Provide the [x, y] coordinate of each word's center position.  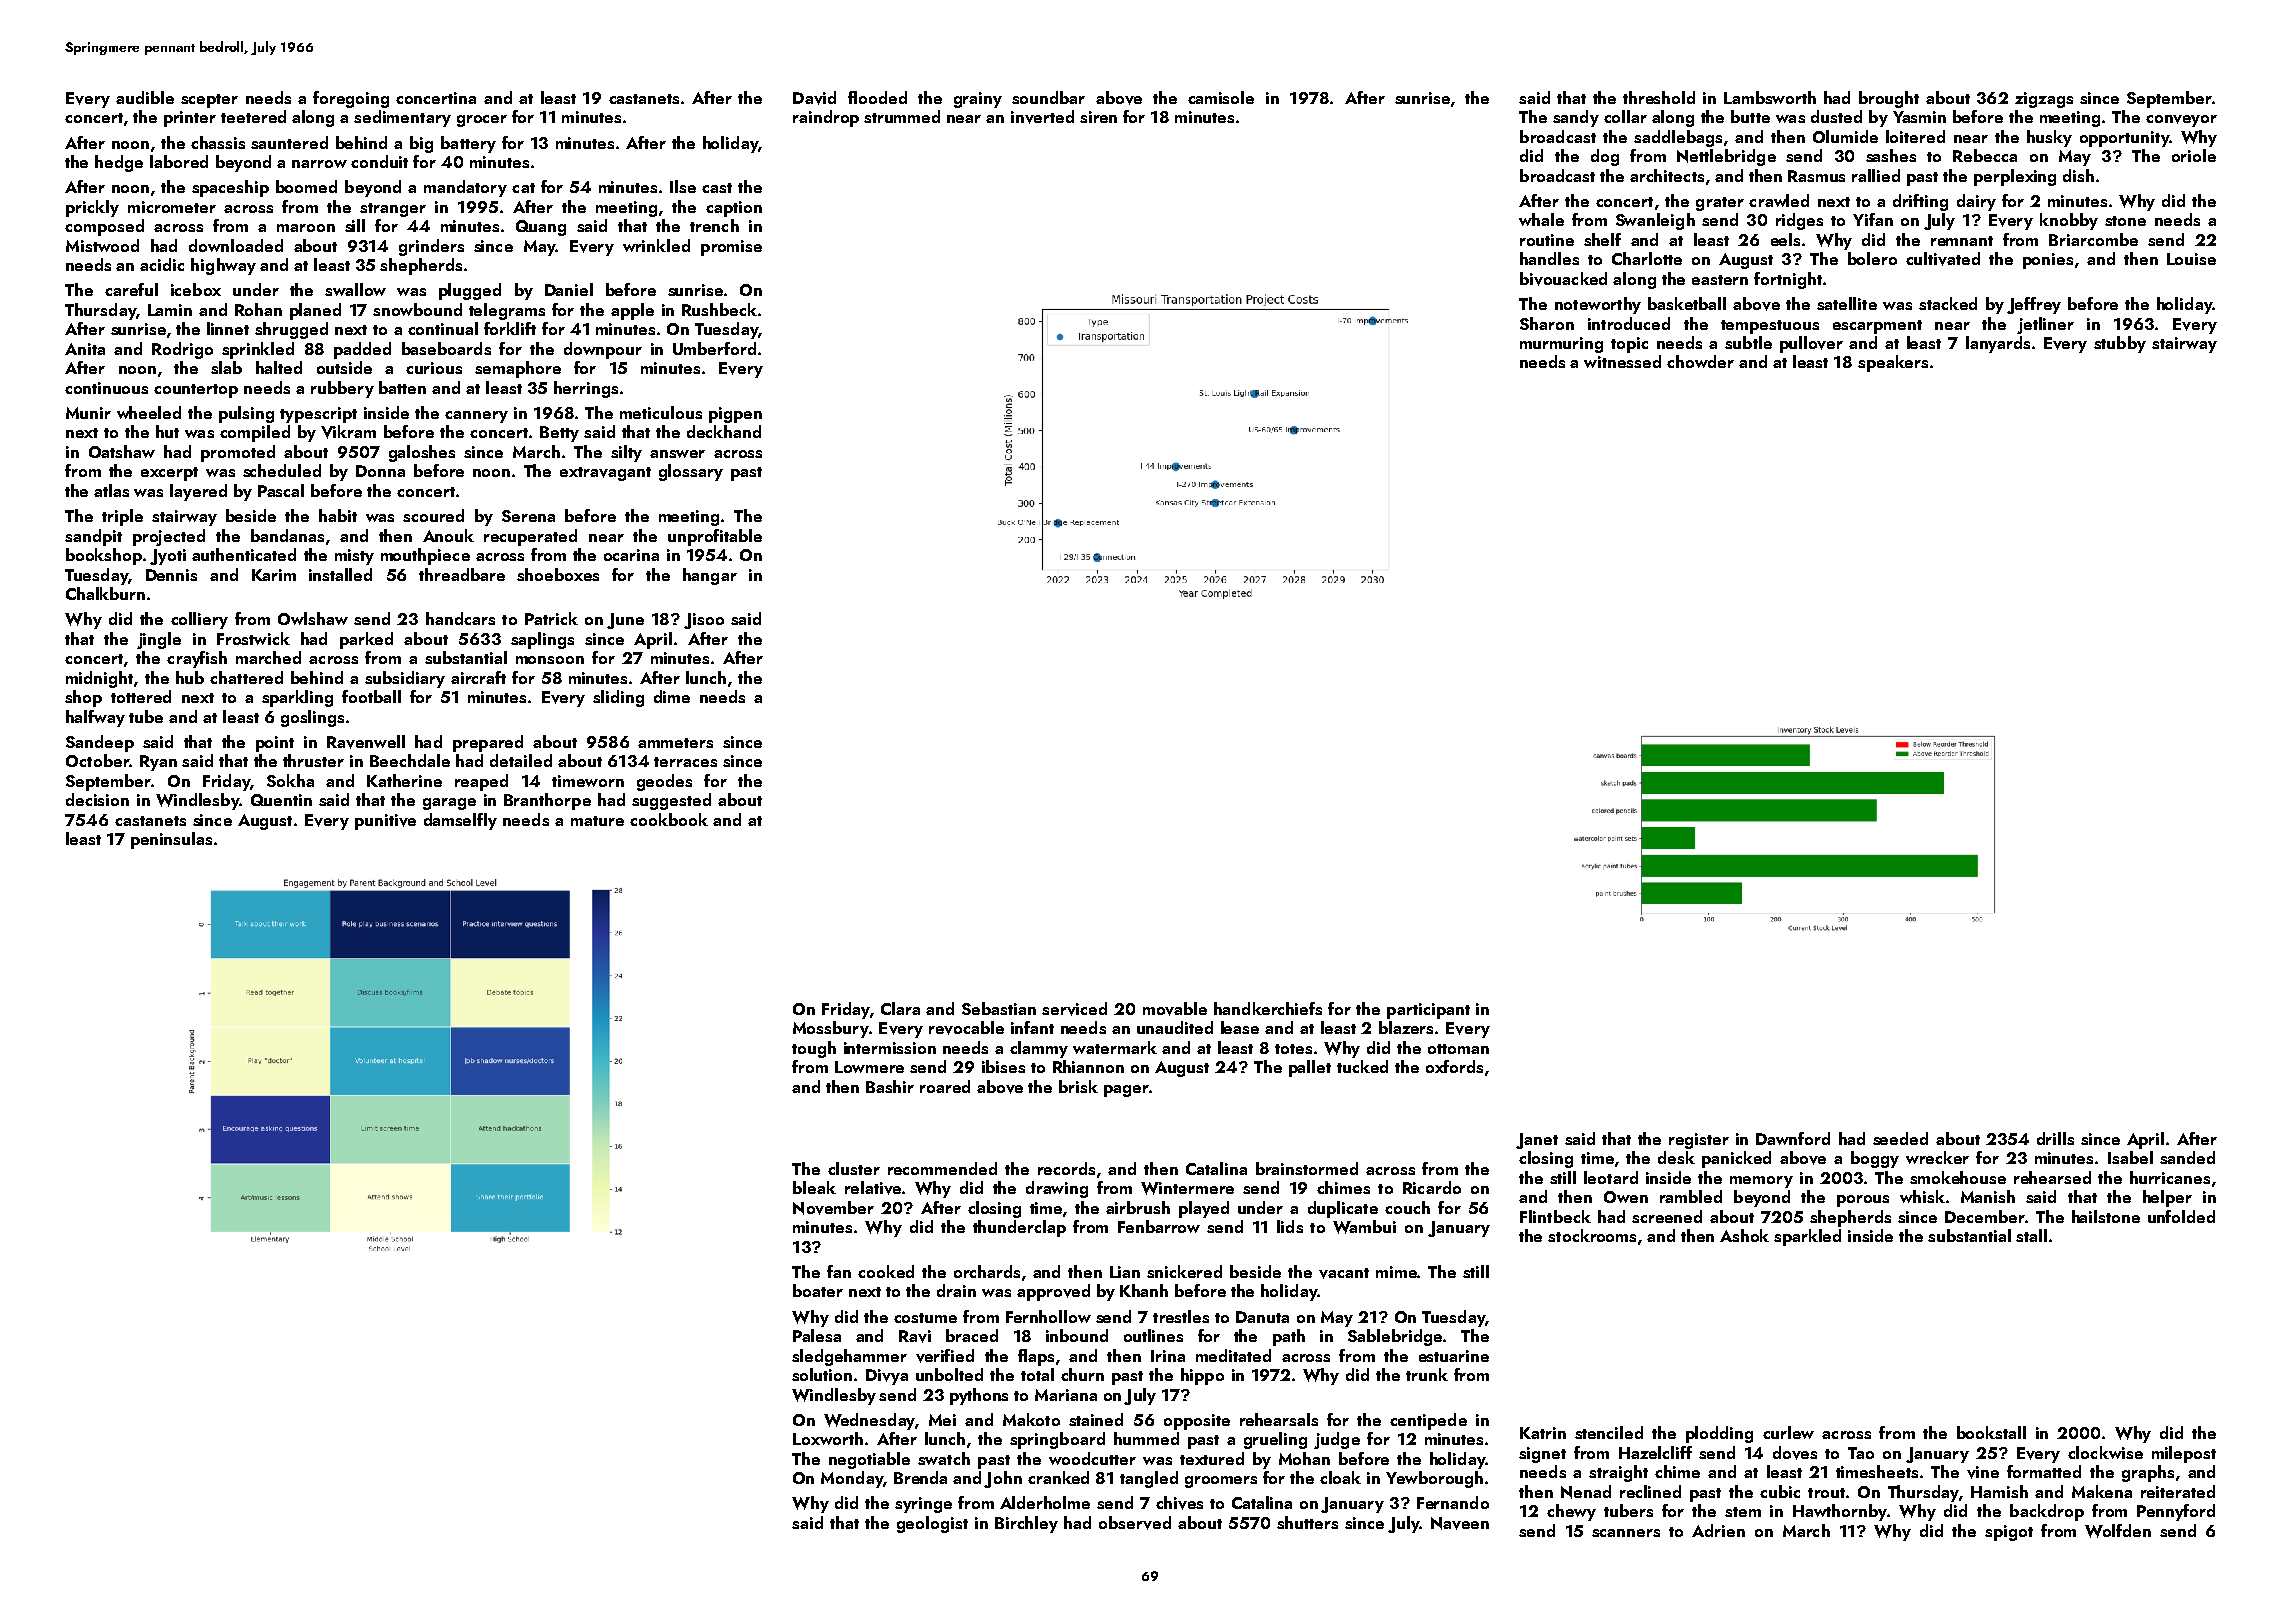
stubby [2120, 344]
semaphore [518, 369]
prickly [92, 208]
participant [1428, 1011]
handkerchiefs [1268, 1008]
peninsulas [171, 840]
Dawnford [1793, 1138]
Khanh [1144, 1290]
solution [822, 1374]
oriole [2194, 155]
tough [814, 1049]
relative [873, 1188]
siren [1098, 117]
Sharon [1547, 323]
